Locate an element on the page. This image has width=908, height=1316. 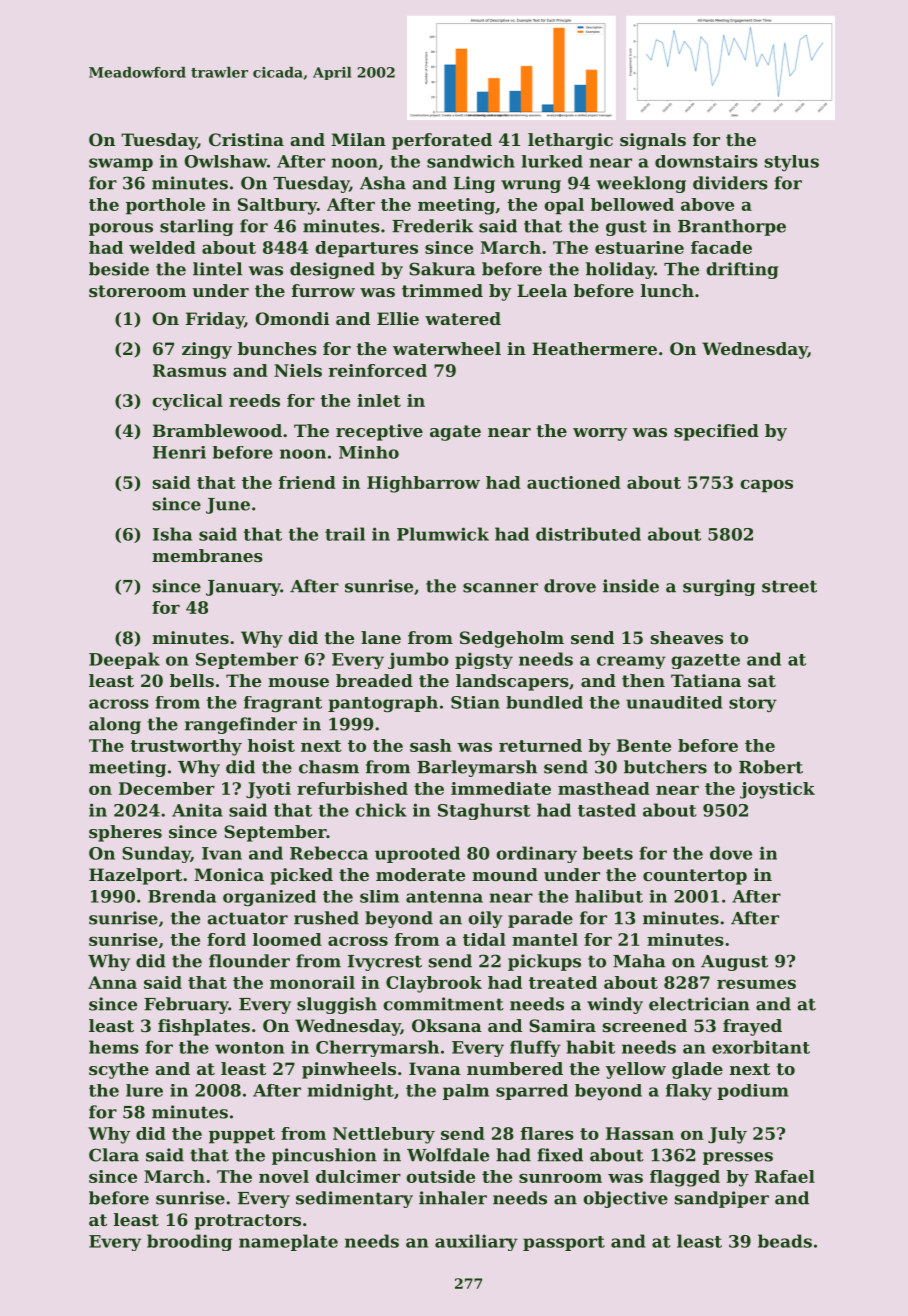
stylus is located at coordinates (792, 163).
